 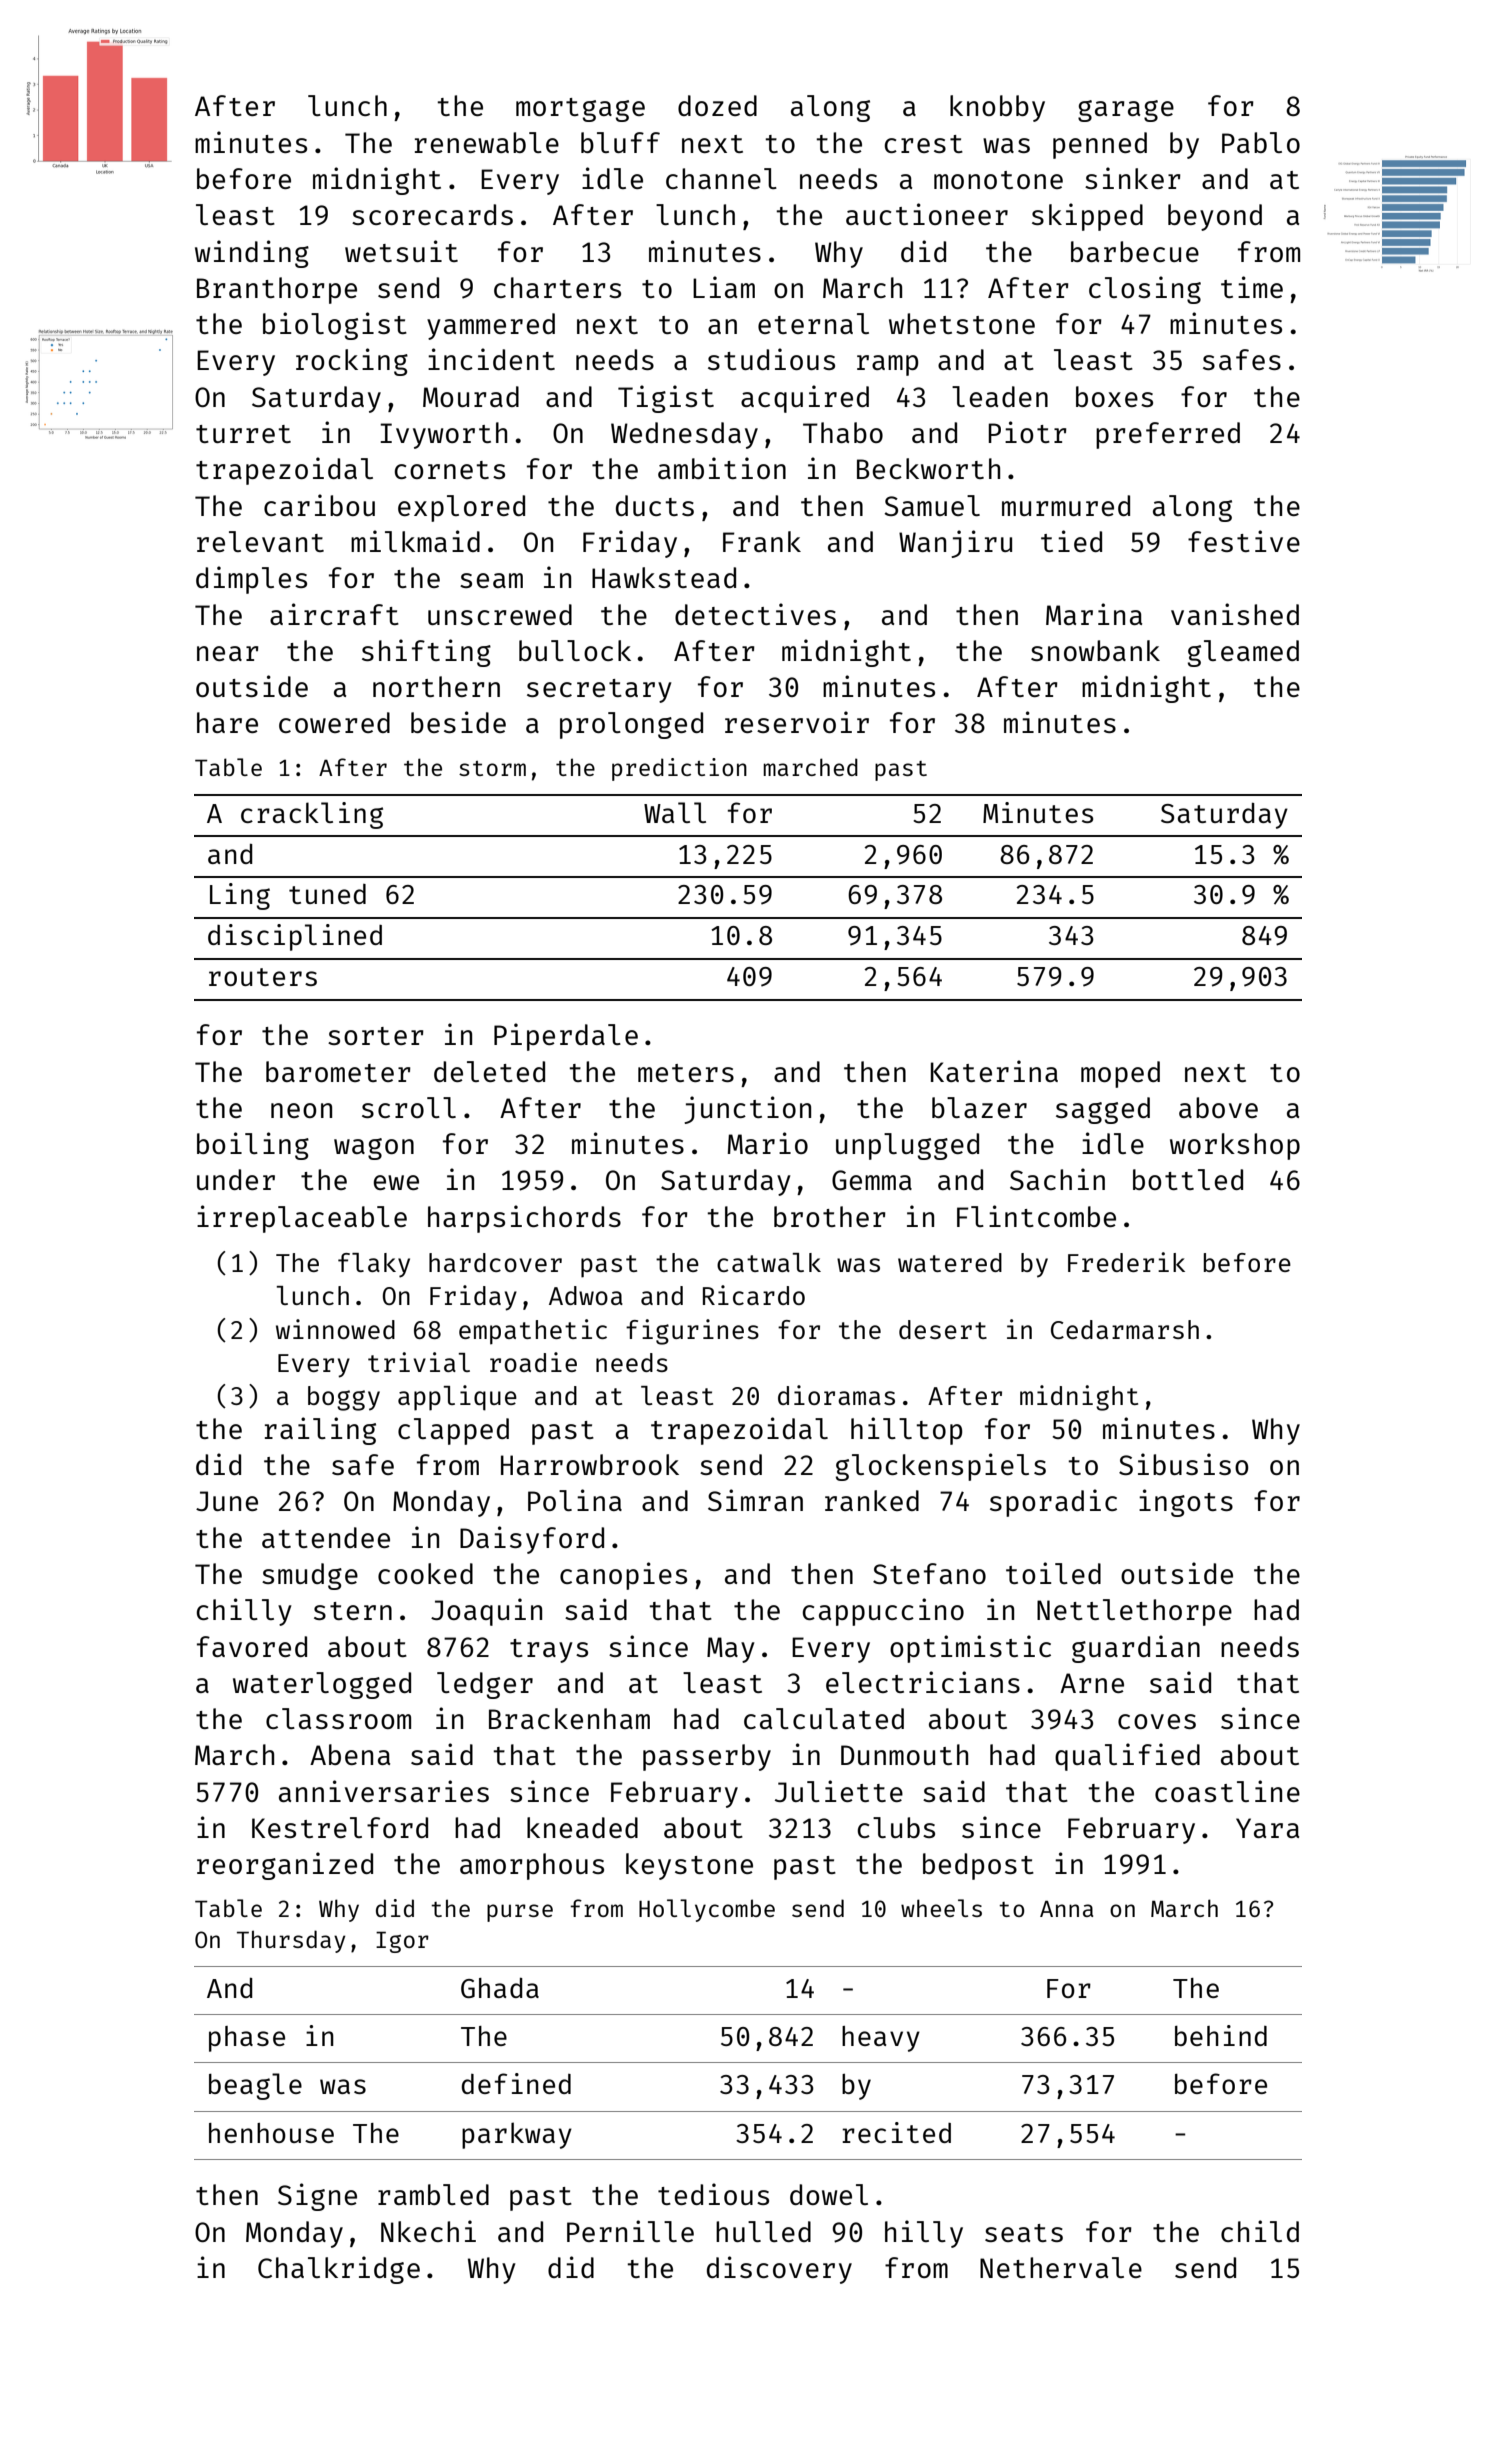 What do you see at coordinates (1227, 1791) in the document?
I see `coastline` at bounding box center [1227, 1791].
